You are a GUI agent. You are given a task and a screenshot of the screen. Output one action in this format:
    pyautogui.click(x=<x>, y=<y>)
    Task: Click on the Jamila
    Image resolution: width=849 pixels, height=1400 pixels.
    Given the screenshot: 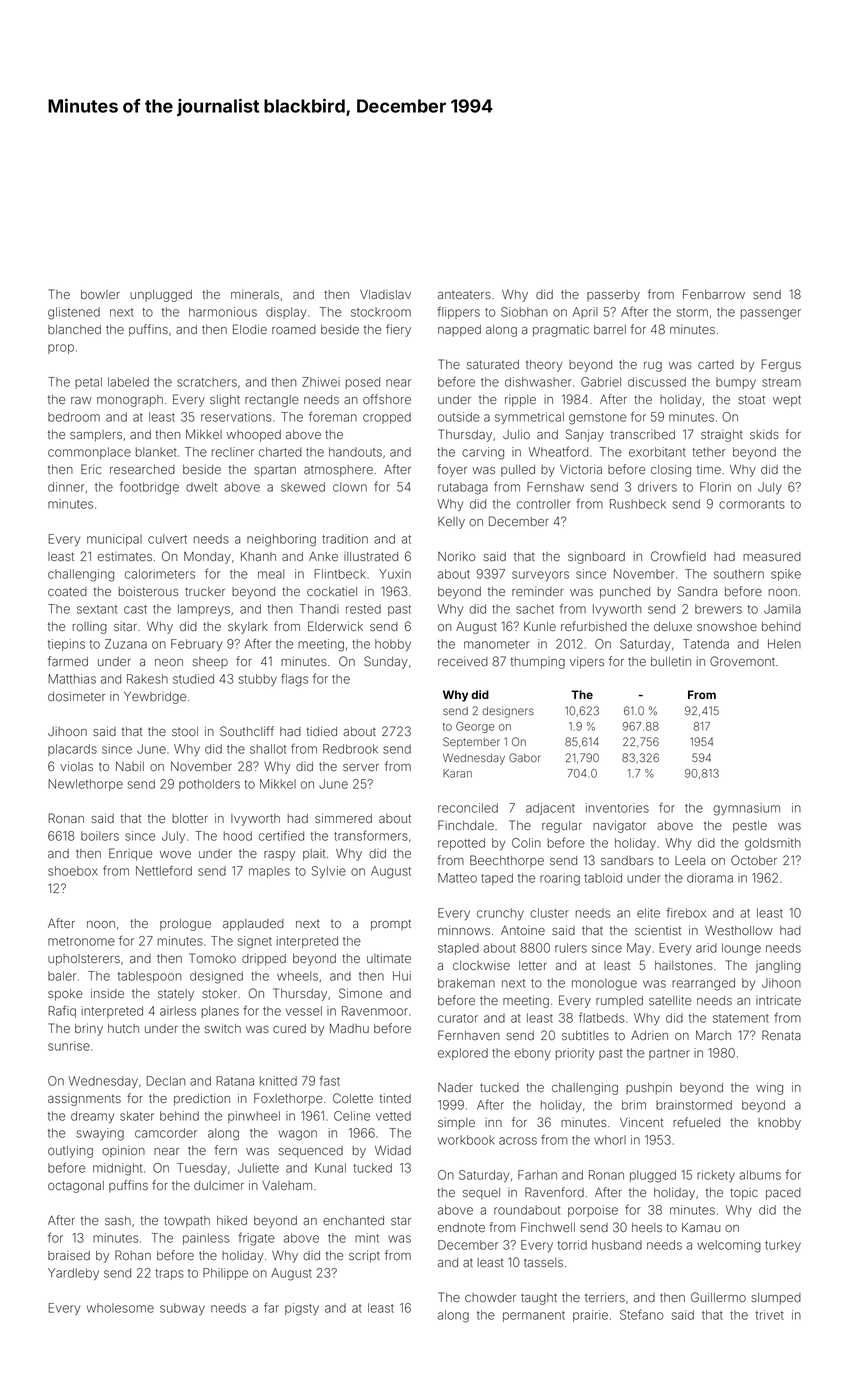 What is the action you would take?
    pyautogui.click(x=782, y=609)
